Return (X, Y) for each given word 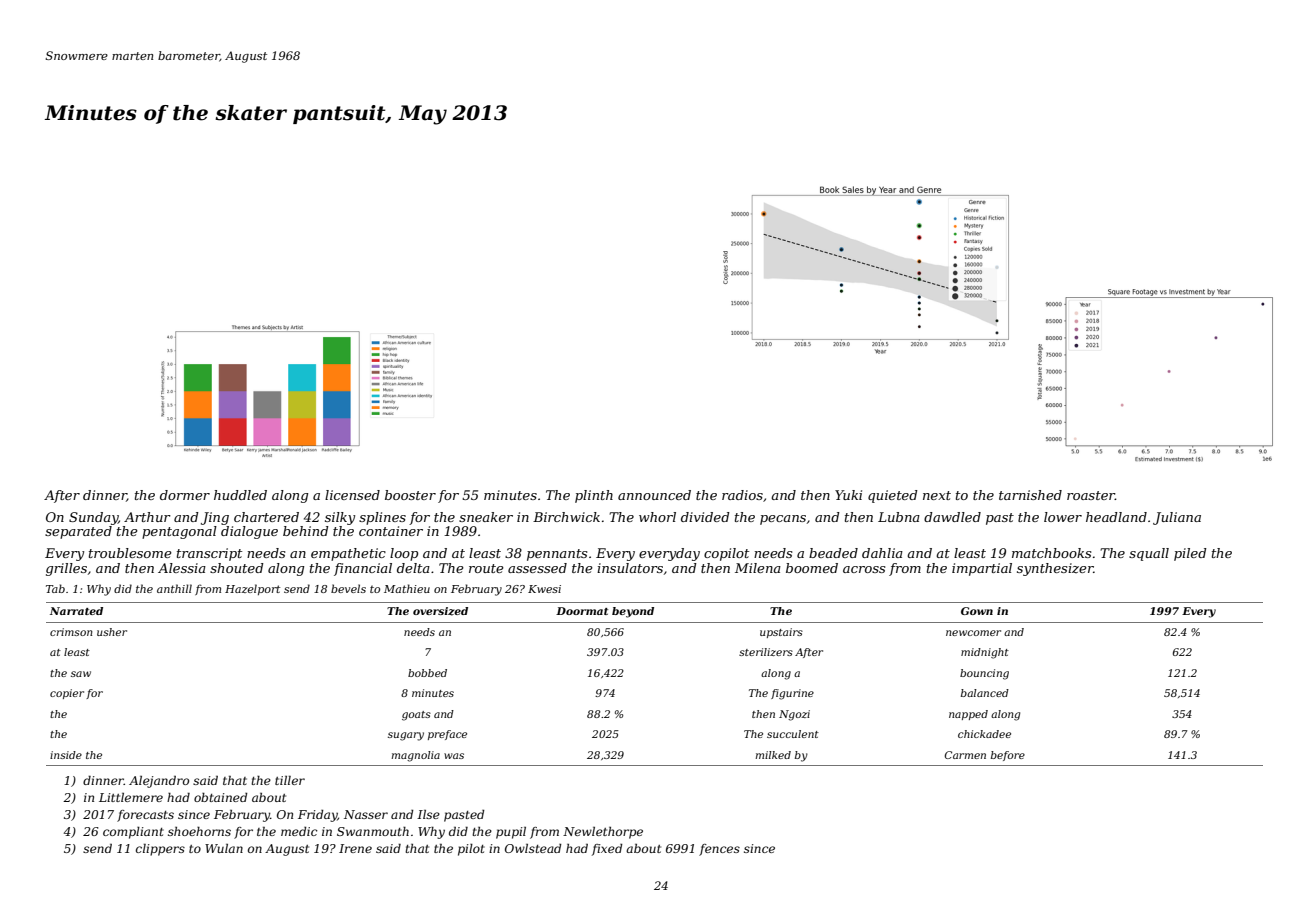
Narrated (76, 611)
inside (66, 755)
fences (719, 850)
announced (654, 495)
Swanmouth (373, 831)
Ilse (428, 814)
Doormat (582, 611)
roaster (1091, 495)
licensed (352, 495)
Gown (977, 611)
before (1008, 756)
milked (773, 755)
